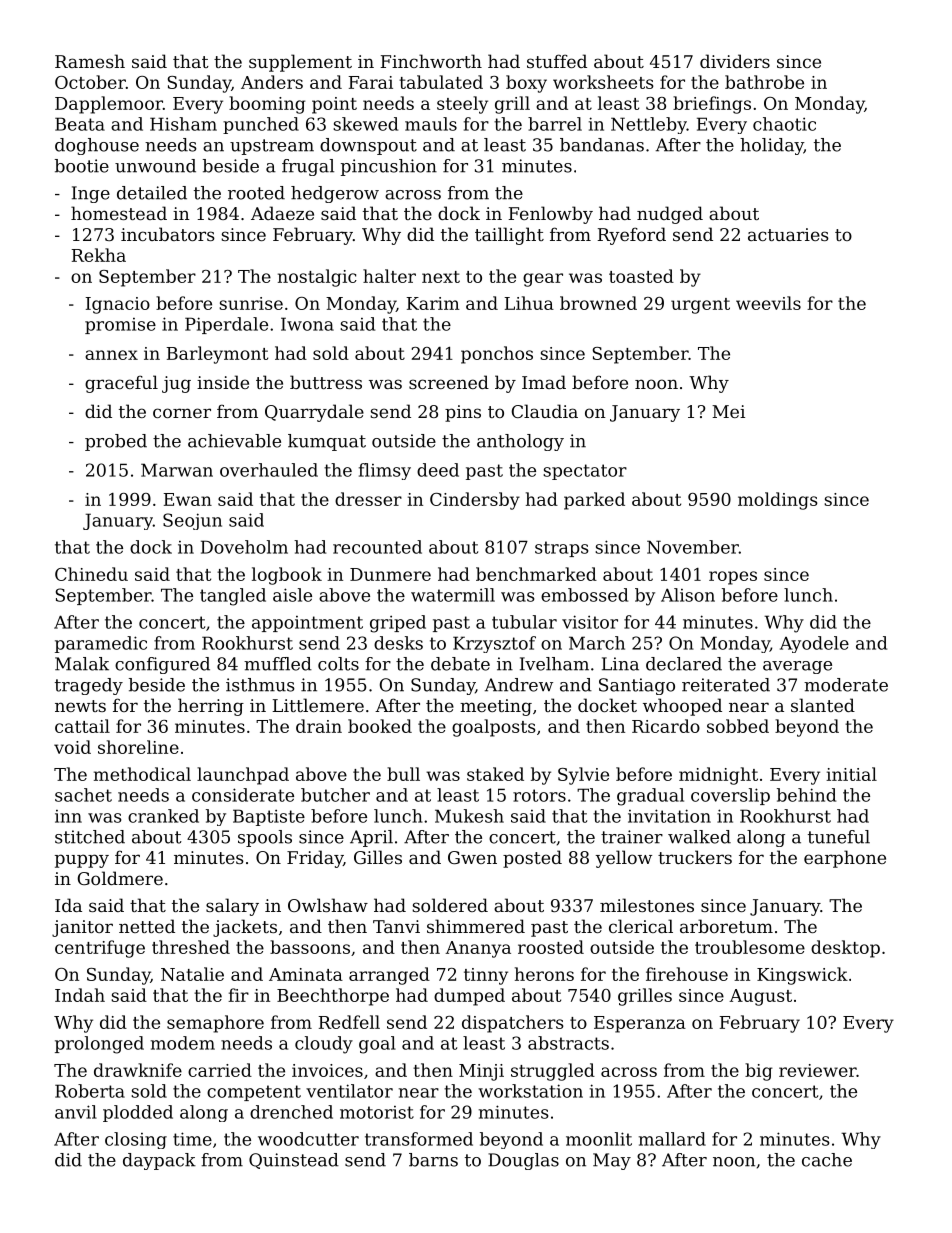 The image size is (952, 1233). What do you see at coordinates (555, 124) in the document?
I see `barrel` at bounding box center [555, 124].
